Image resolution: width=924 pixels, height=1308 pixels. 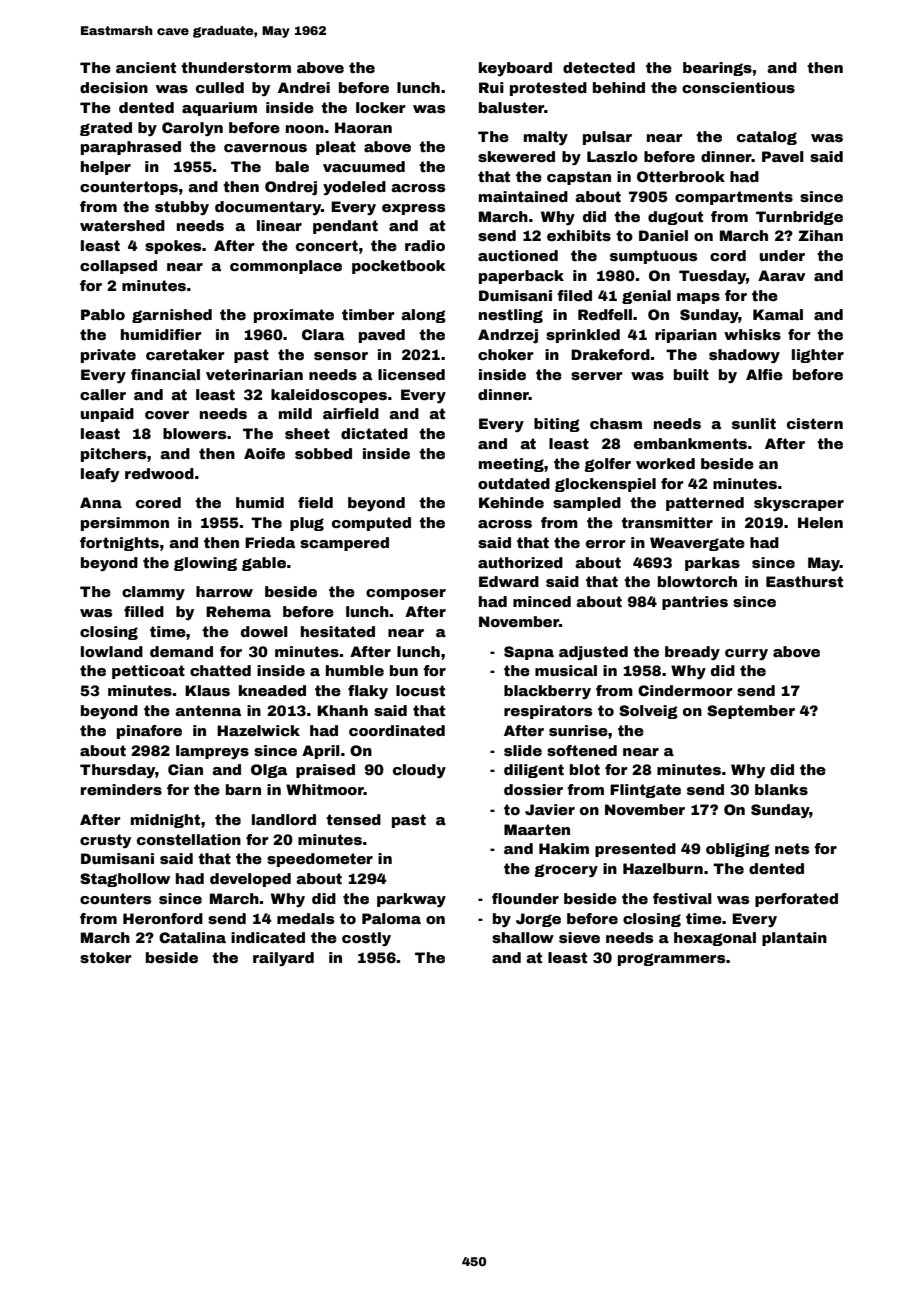 I want to click on blanks, so click(x=781, y=789).
